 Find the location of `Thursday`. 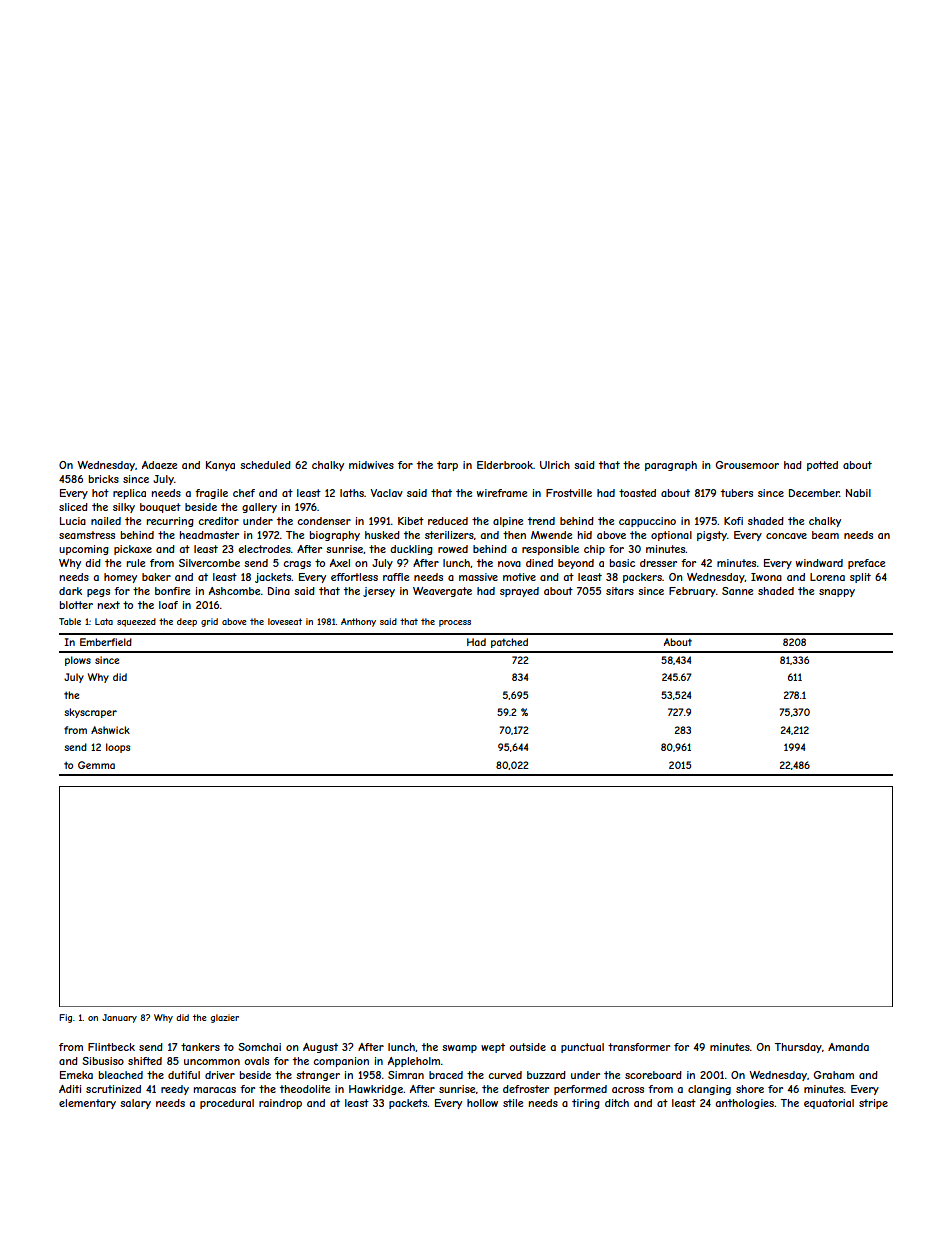

Thursday is located at coordinates (798, 1048).
